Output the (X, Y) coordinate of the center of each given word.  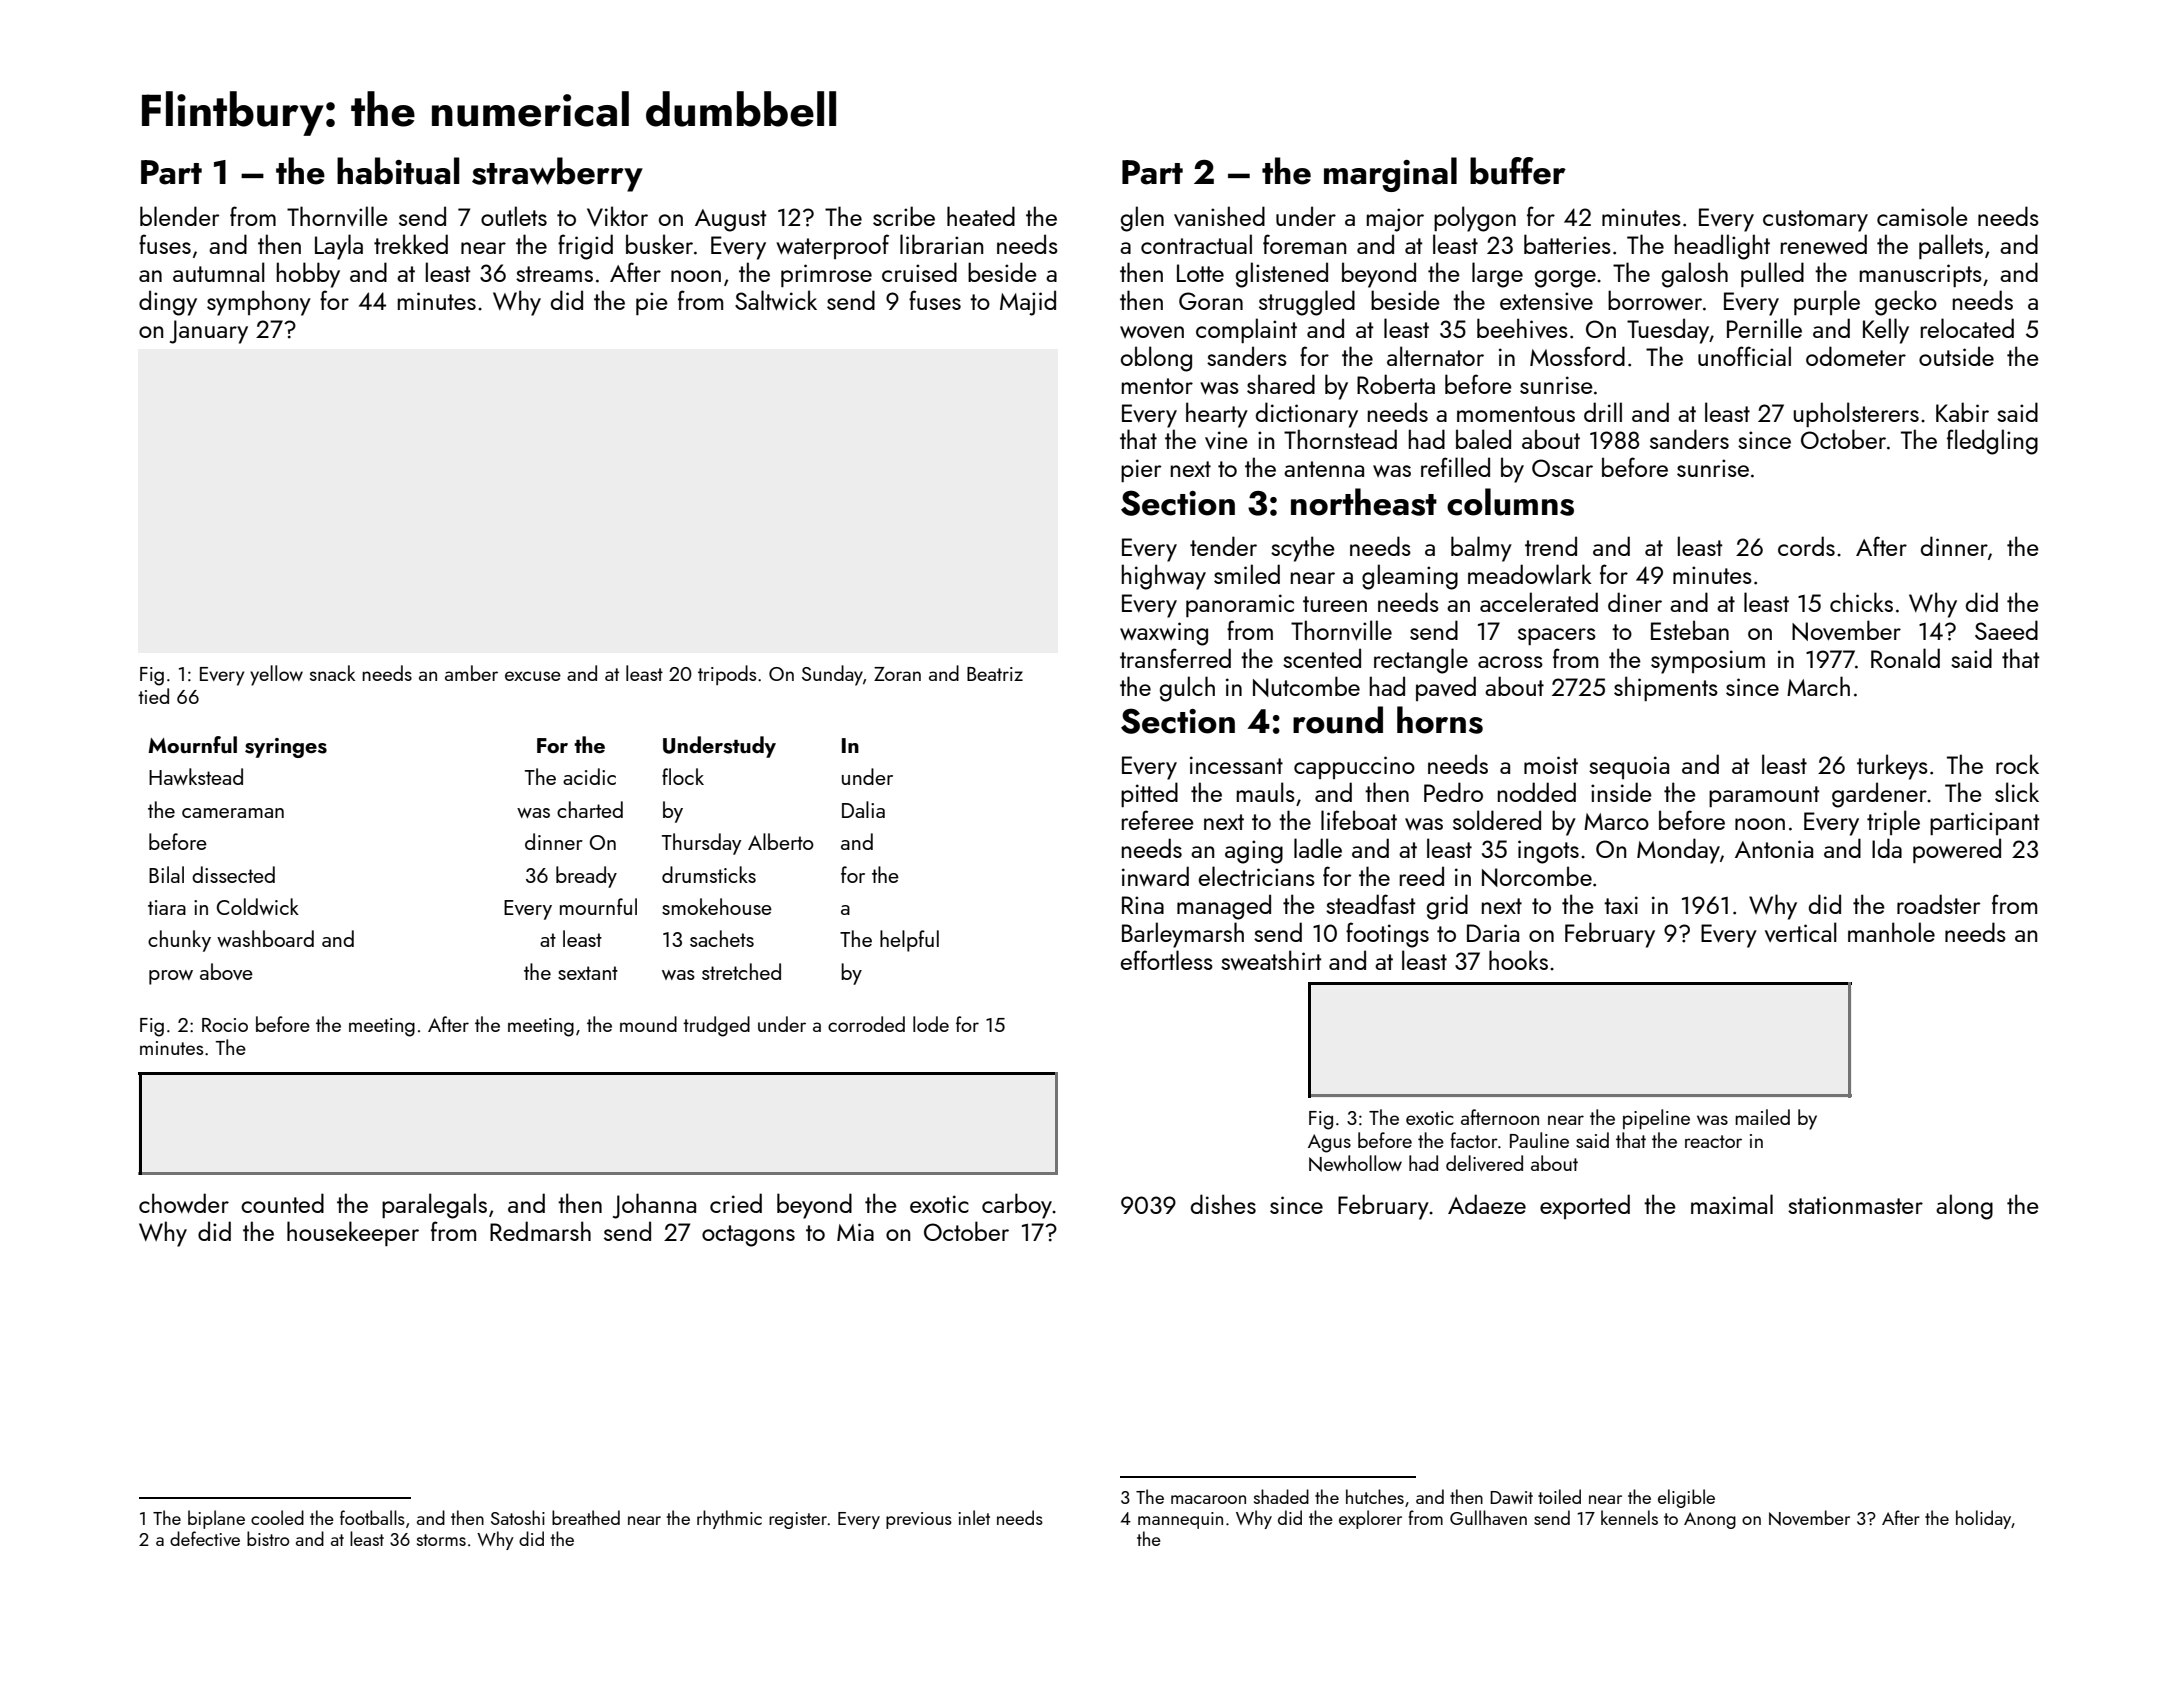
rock (2017, 764)
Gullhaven (1488, 1517)
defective (205, 1538)
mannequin (1180, 1520)
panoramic (1240, 605)
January (209, 332)
